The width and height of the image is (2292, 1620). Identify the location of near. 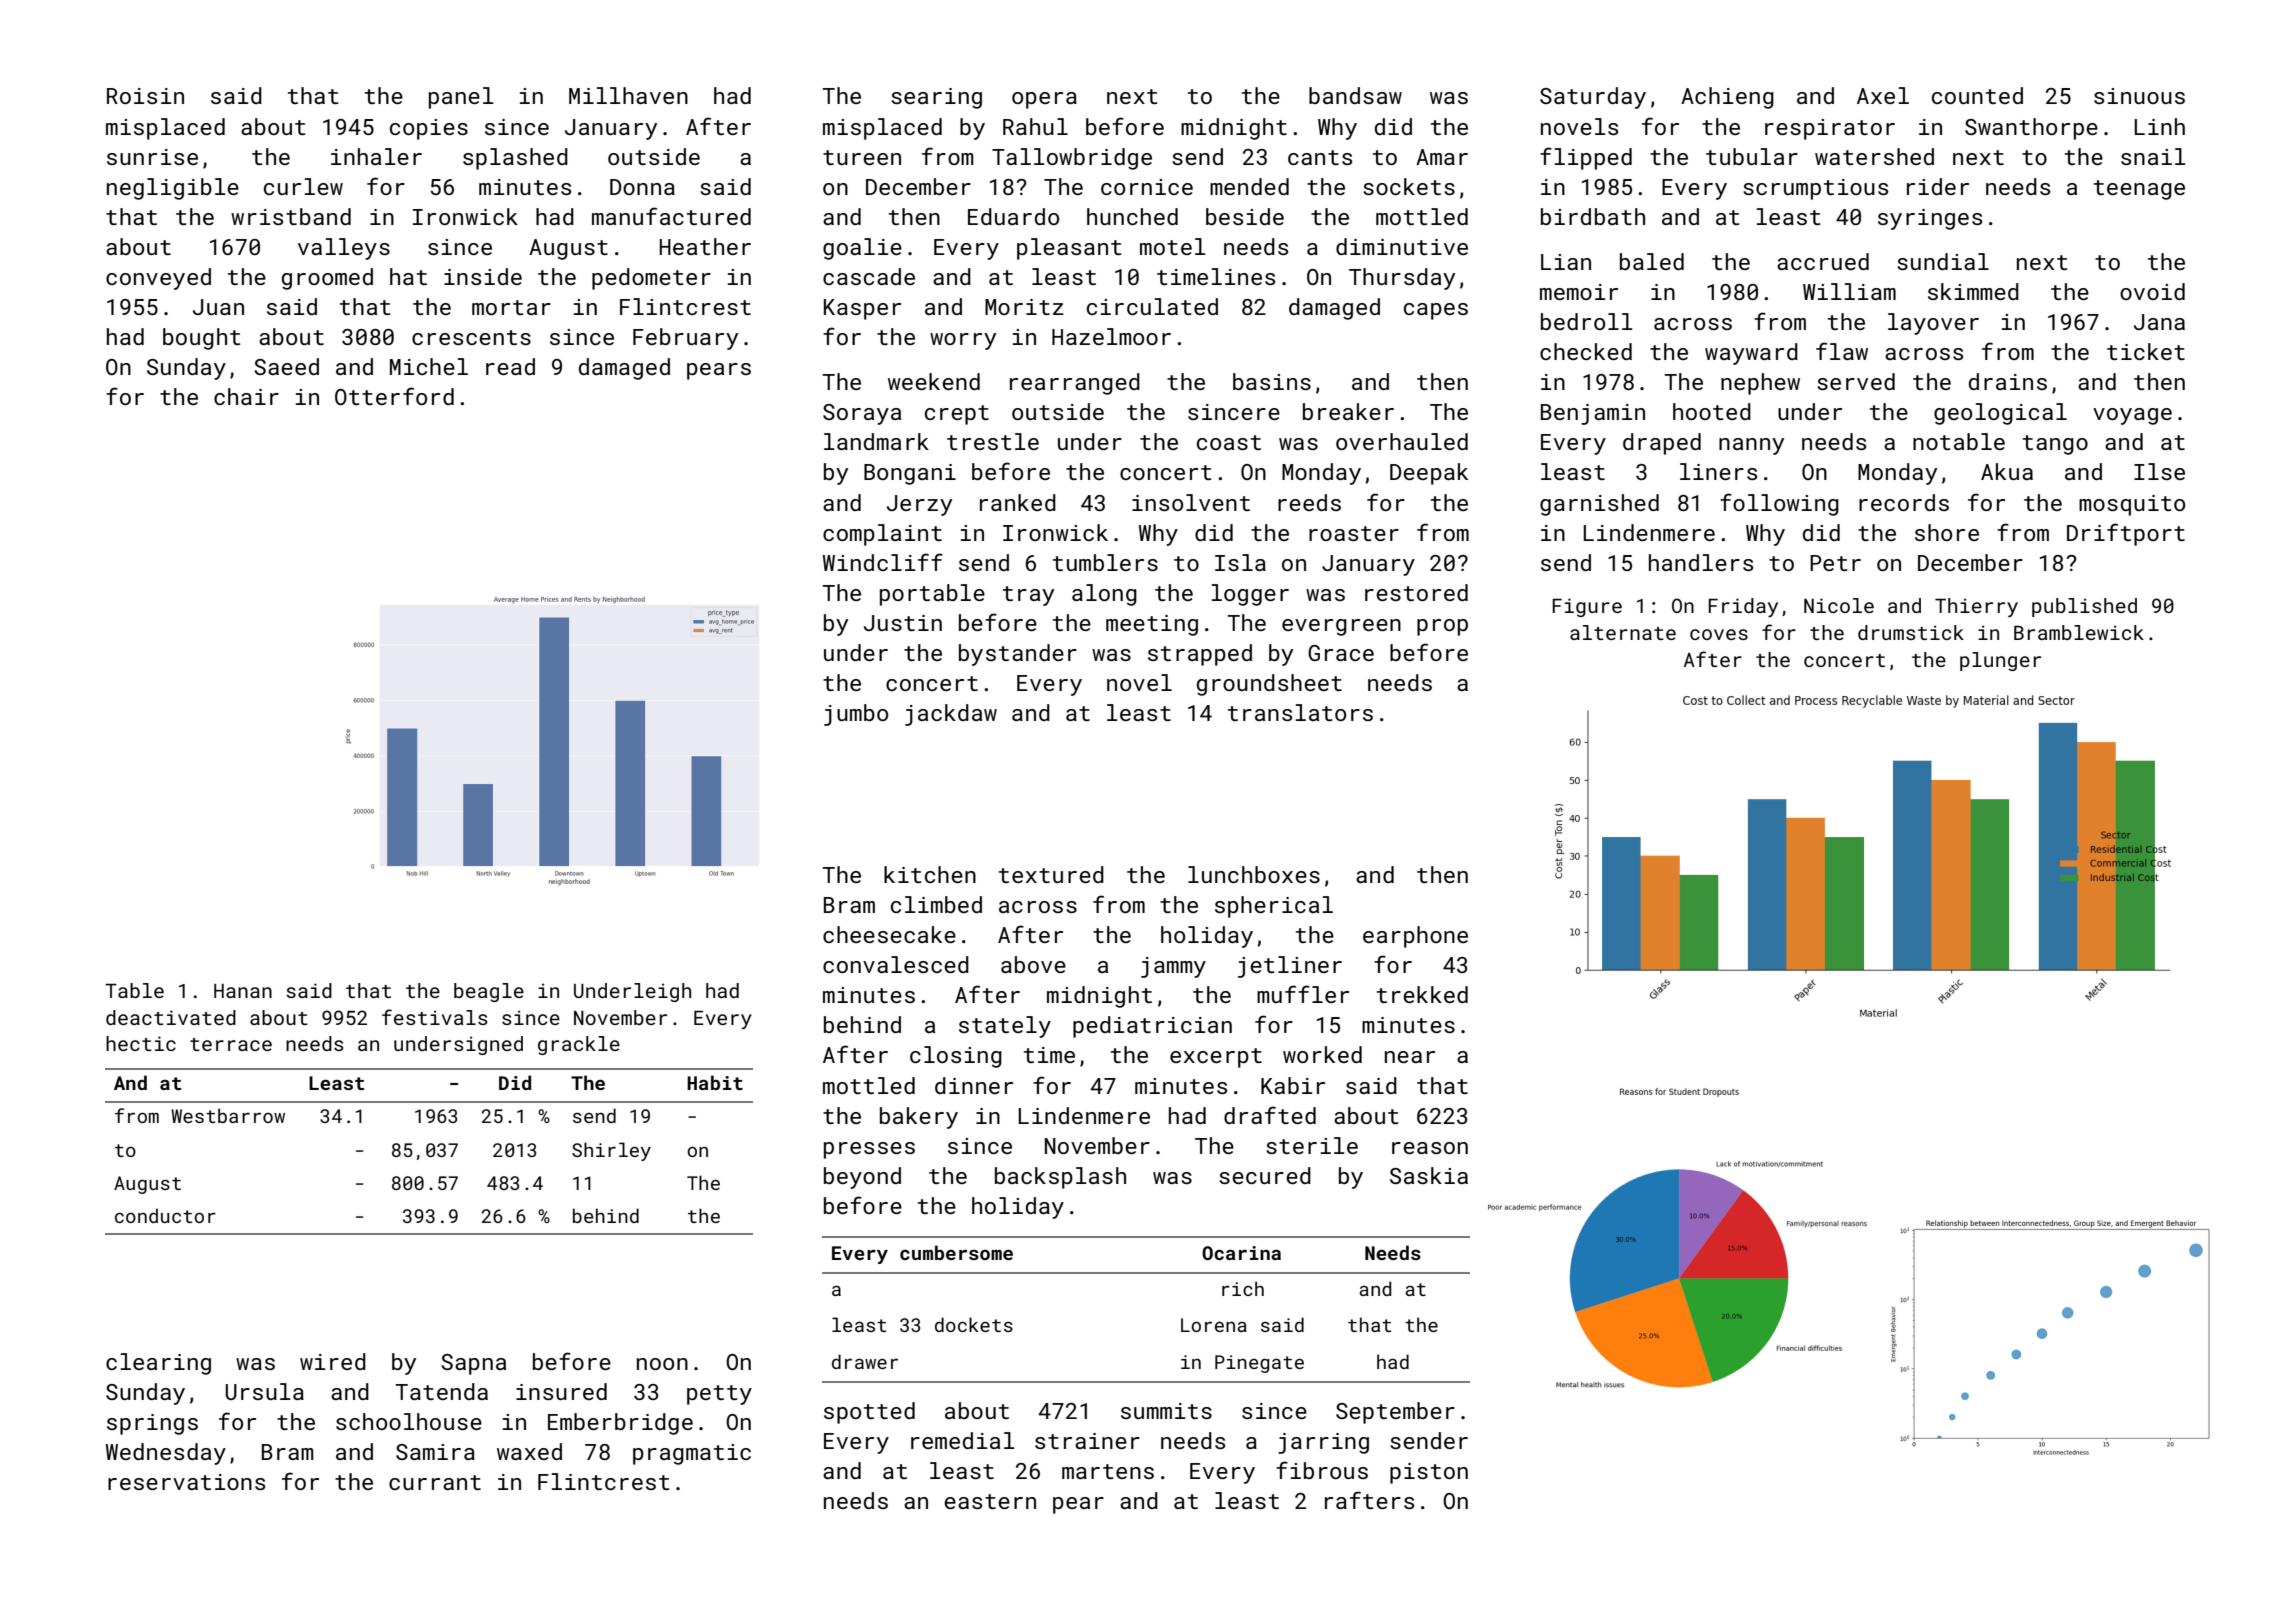
(1410, 1057).
